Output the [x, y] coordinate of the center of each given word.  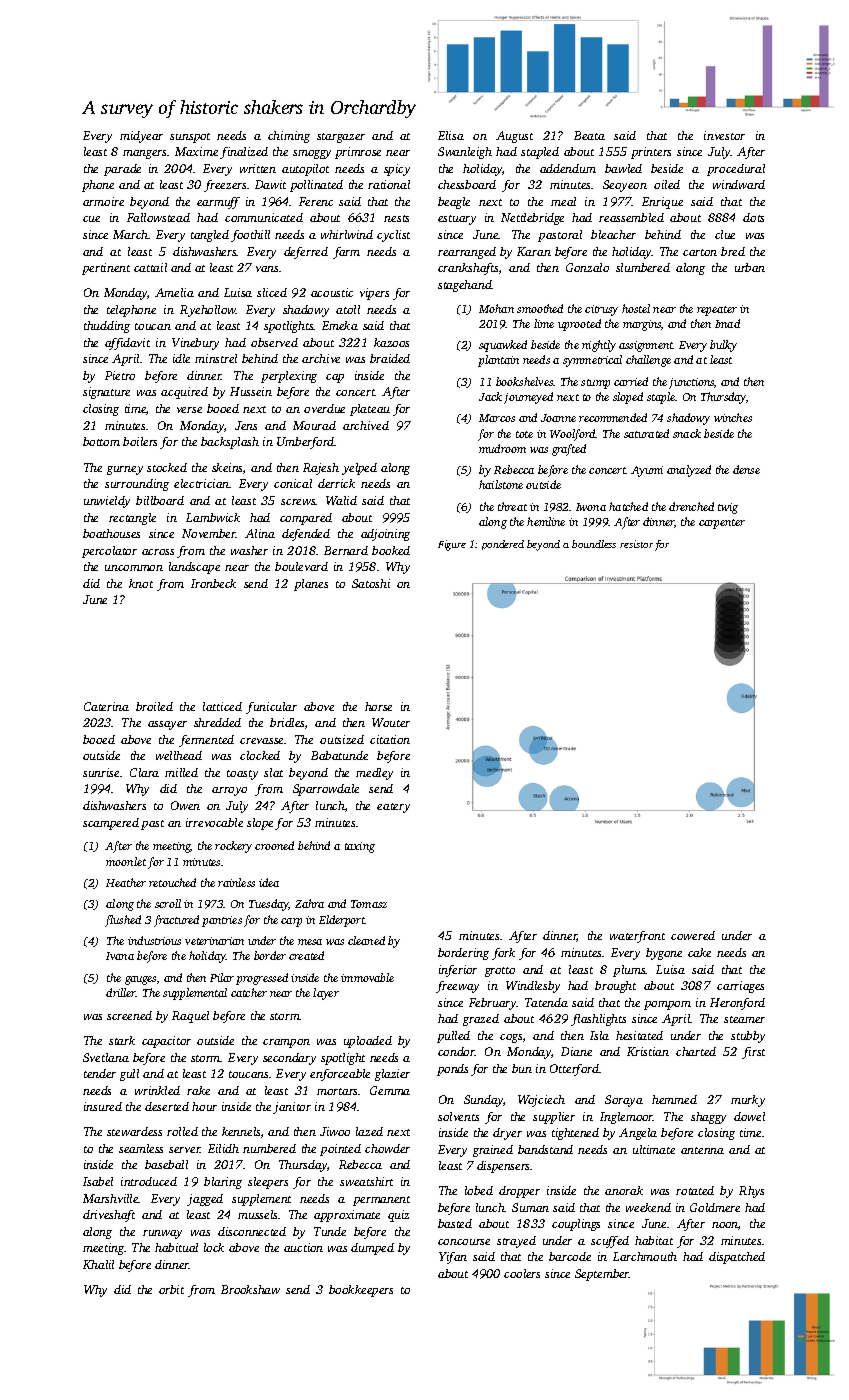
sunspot [190, 138]
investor [724, 135]
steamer [744, 1019]
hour [204, 1106]
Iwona [591, 507]
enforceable [340, 1075]
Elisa [451, 135]
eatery [393, 808]
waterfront [637, 937]
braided [390, 358]
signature [106, 393]
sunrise [101, 772]
